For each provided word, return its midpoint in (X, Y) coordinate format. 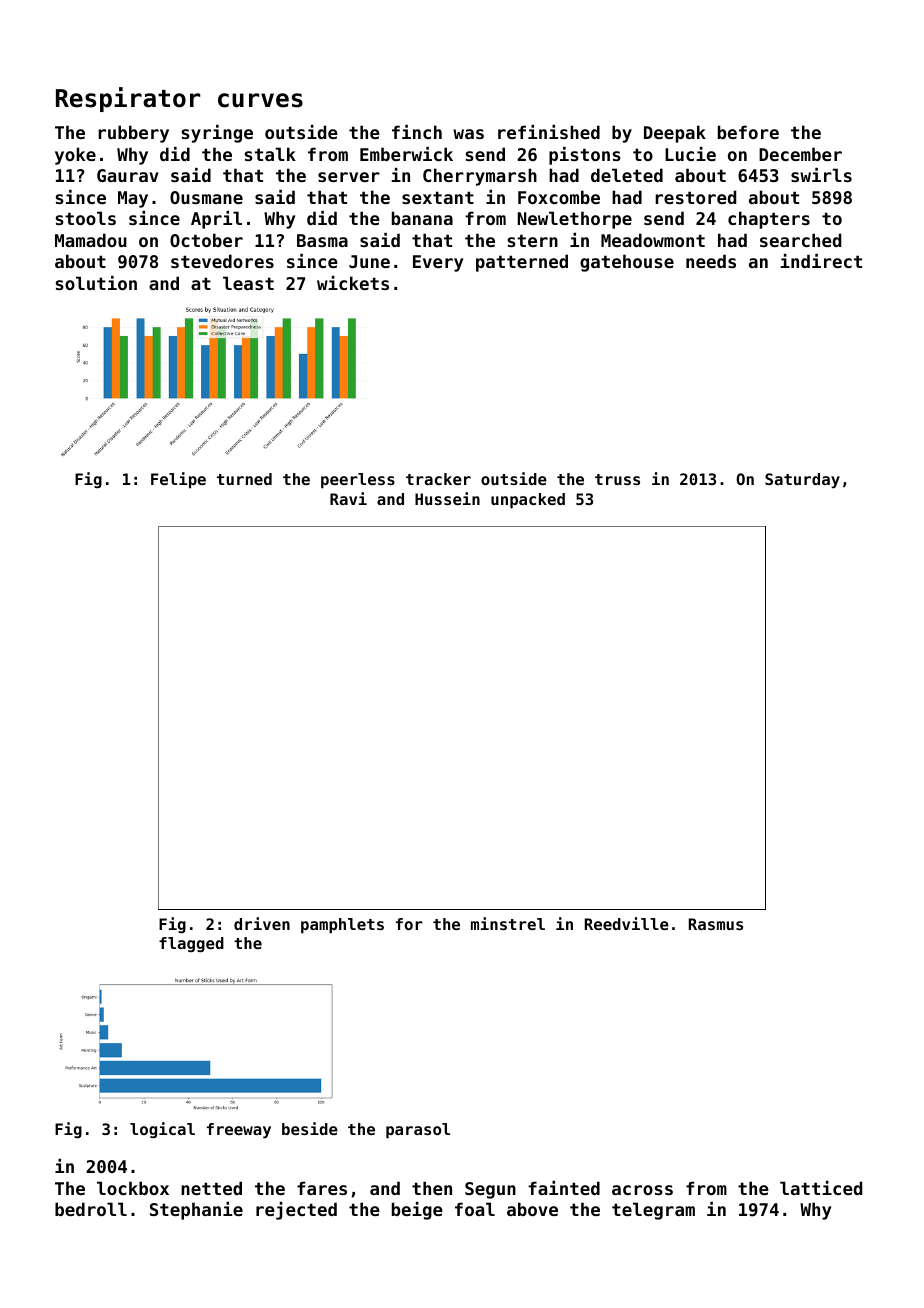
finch (417, 132)
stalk (270, 154)
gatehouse (627, 263)
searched (800, 240)
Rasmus (716, 924)
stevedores (222, 261)
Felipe (178, 480)
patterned (522, 263)
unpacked (528, 501)
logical (162, 1130)
